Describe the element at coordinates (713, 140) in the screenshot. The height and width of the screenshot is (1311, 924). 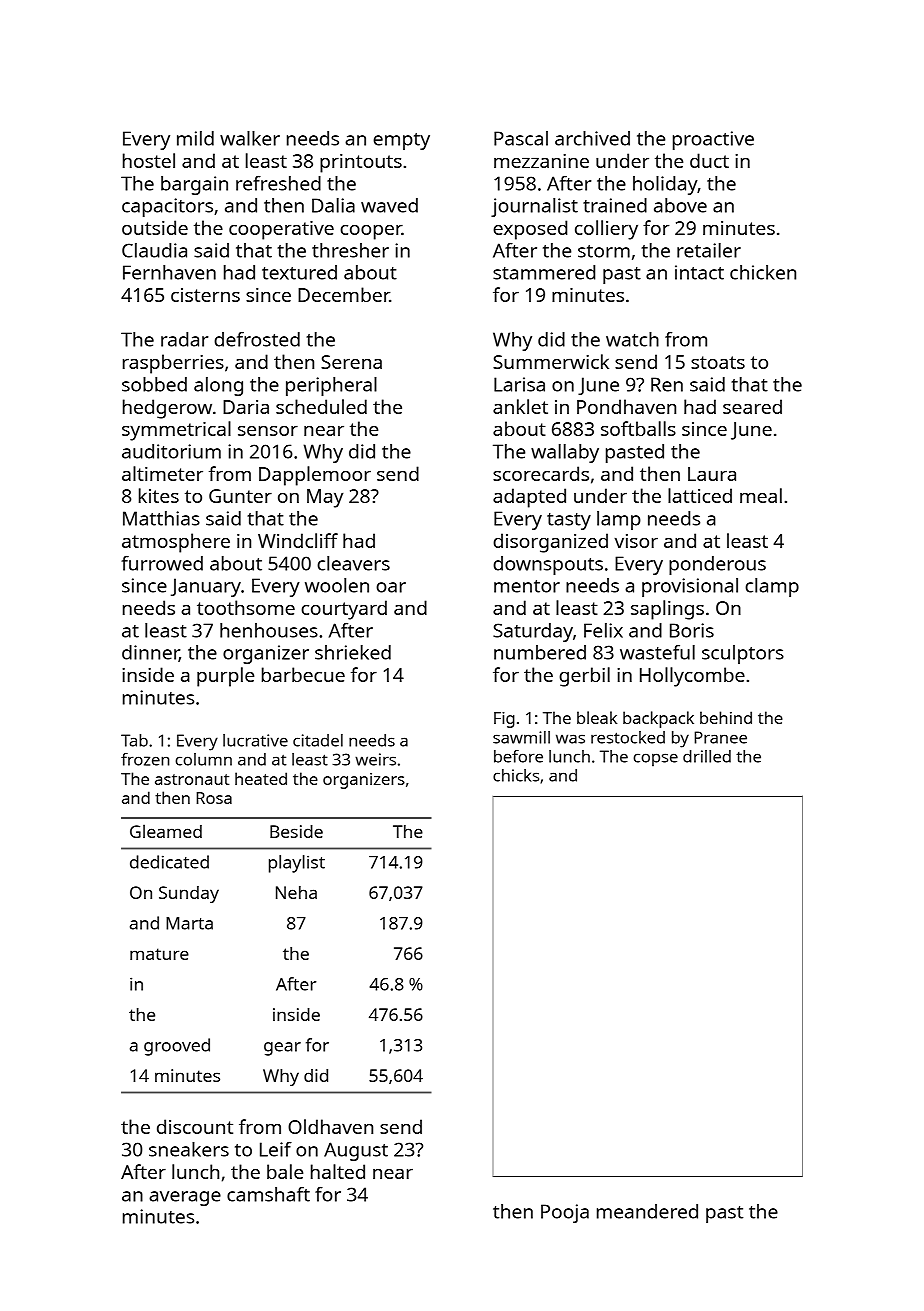
I see `proactive` at that location.
